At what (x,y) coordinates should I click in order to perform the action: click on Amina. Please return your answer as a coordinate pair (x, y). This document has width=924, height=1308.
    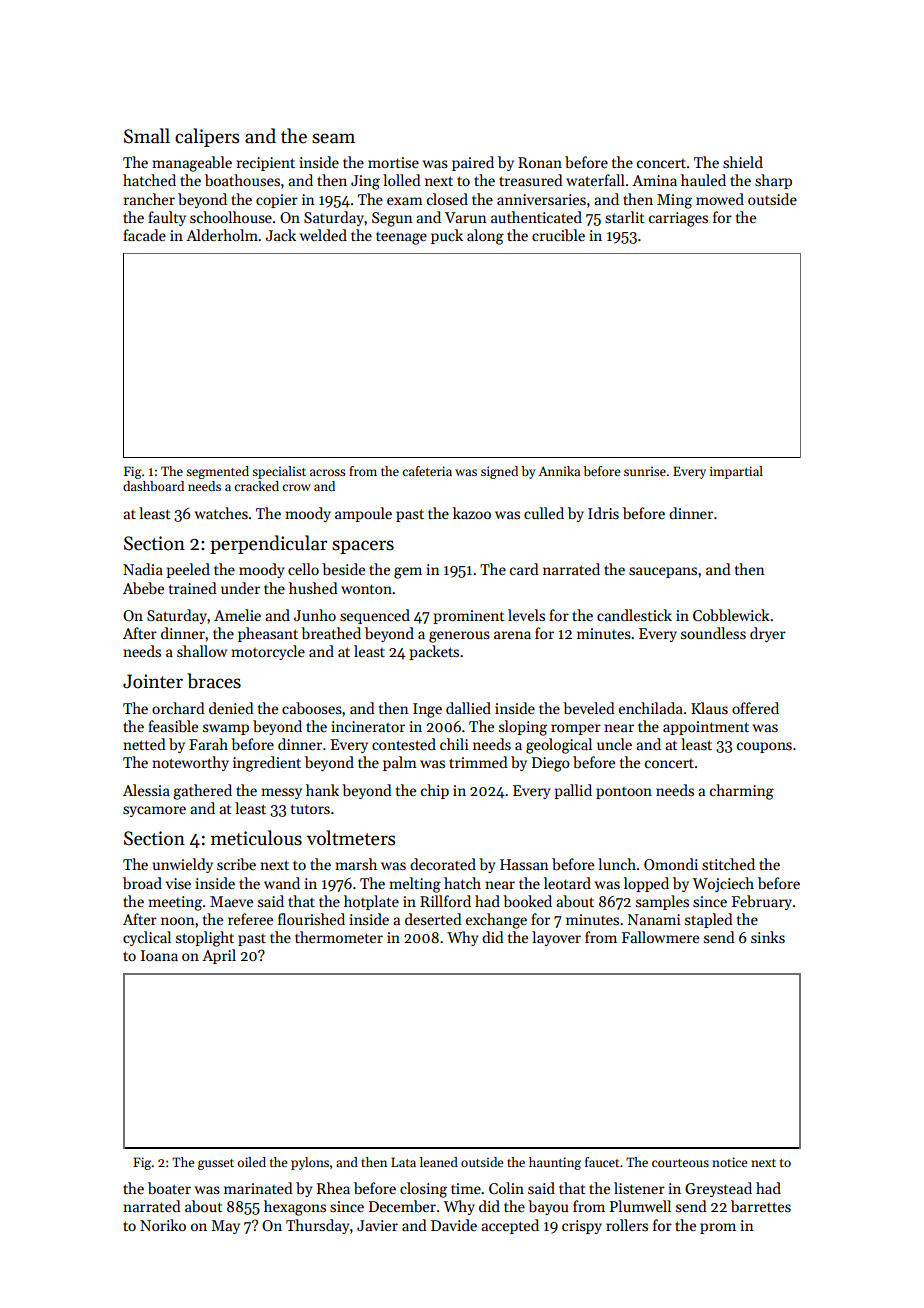
    Looking at the image, I should click on (654, 180).
